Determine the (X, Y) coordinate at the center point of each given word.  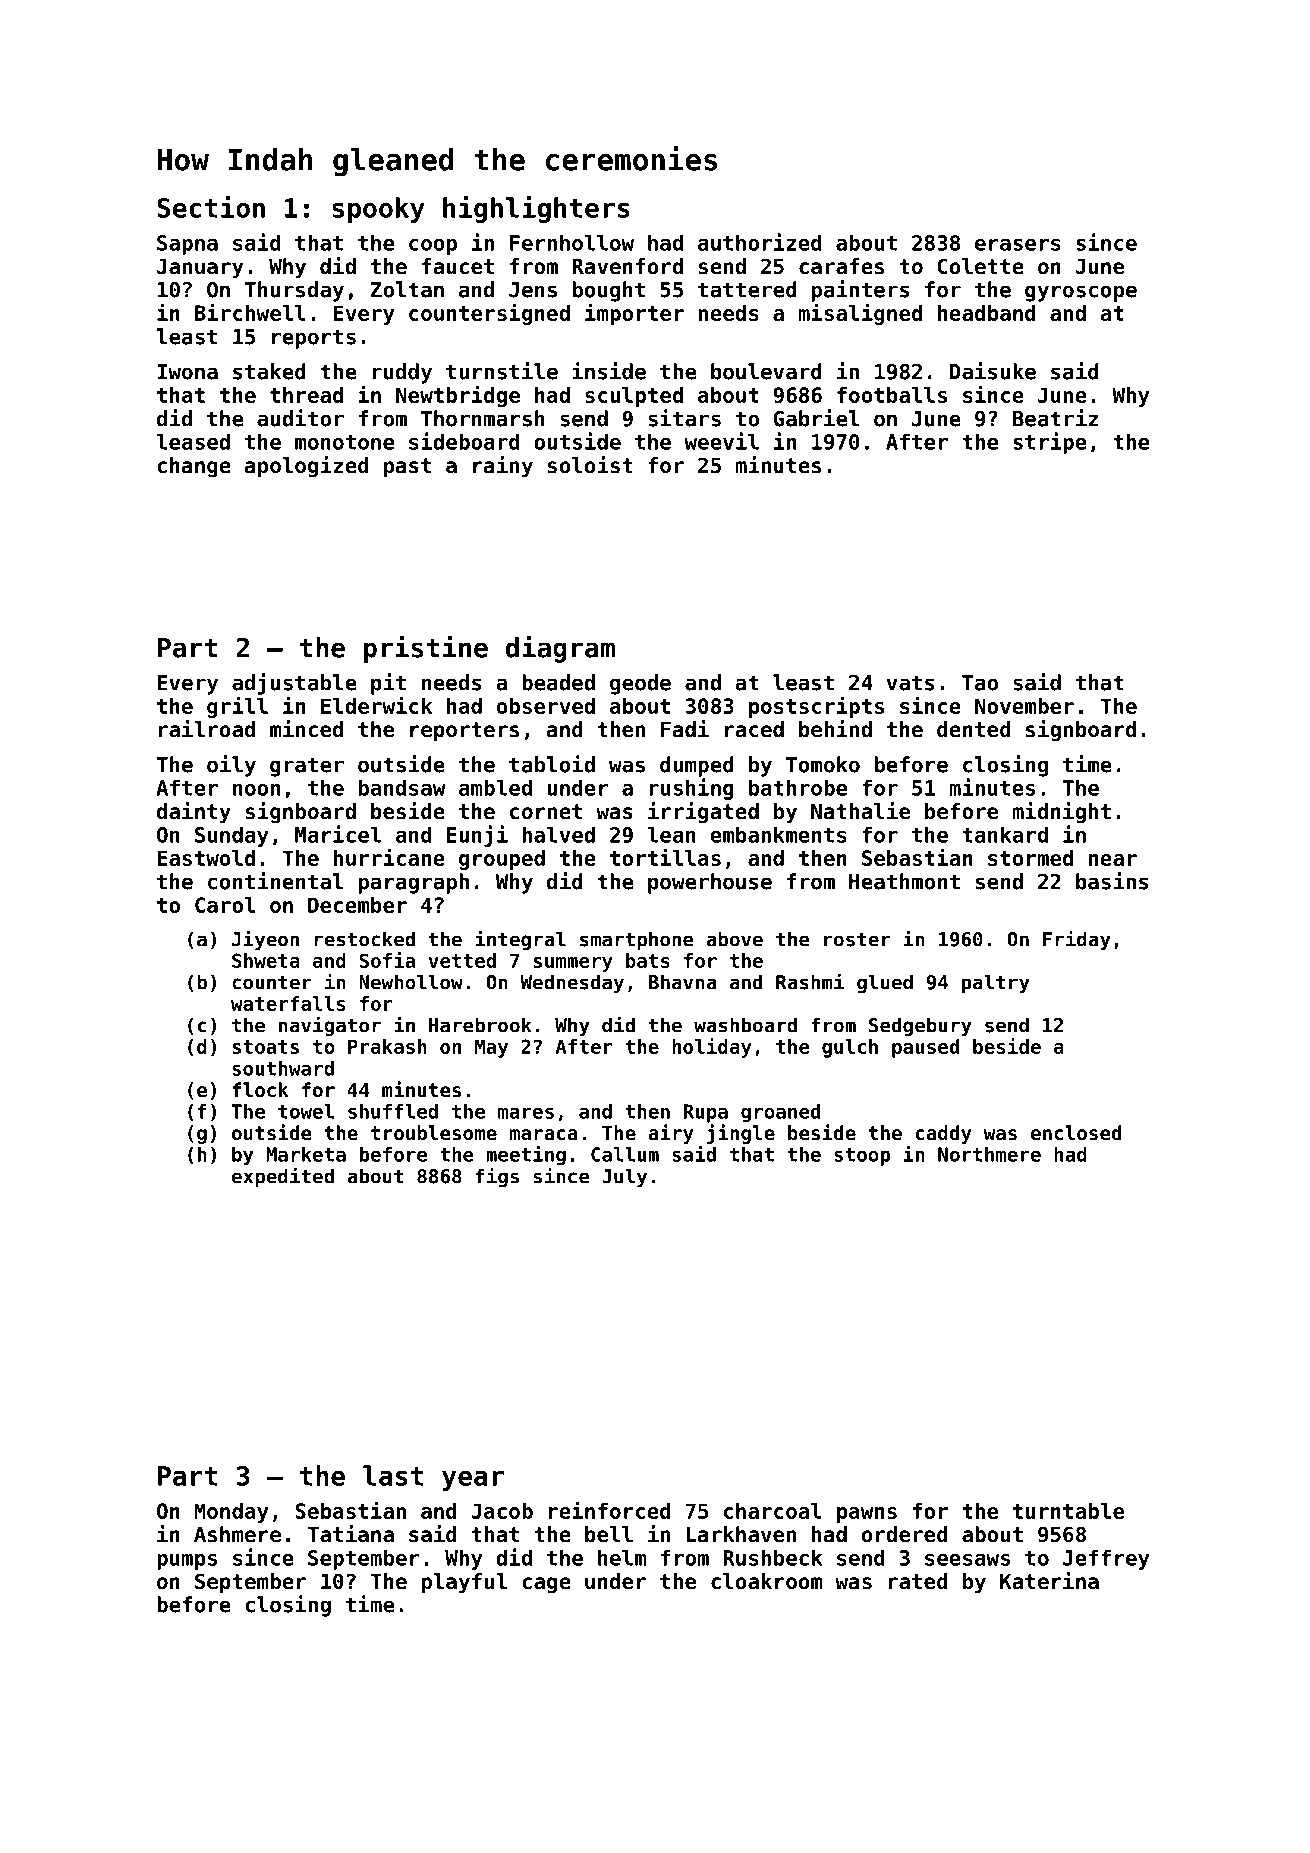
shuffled (393, 1111)
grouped (502, 860)
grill (237, 707)
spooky (378, 210)
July (624, 1177)
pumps (187, 1562)
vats (911, 683)
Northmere (989, 1154)
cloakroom (766, 1581)
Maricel (338, 834)
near (1113, 860)
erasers (1018, 245)
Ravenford (627, 266)
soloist (590, 465)
